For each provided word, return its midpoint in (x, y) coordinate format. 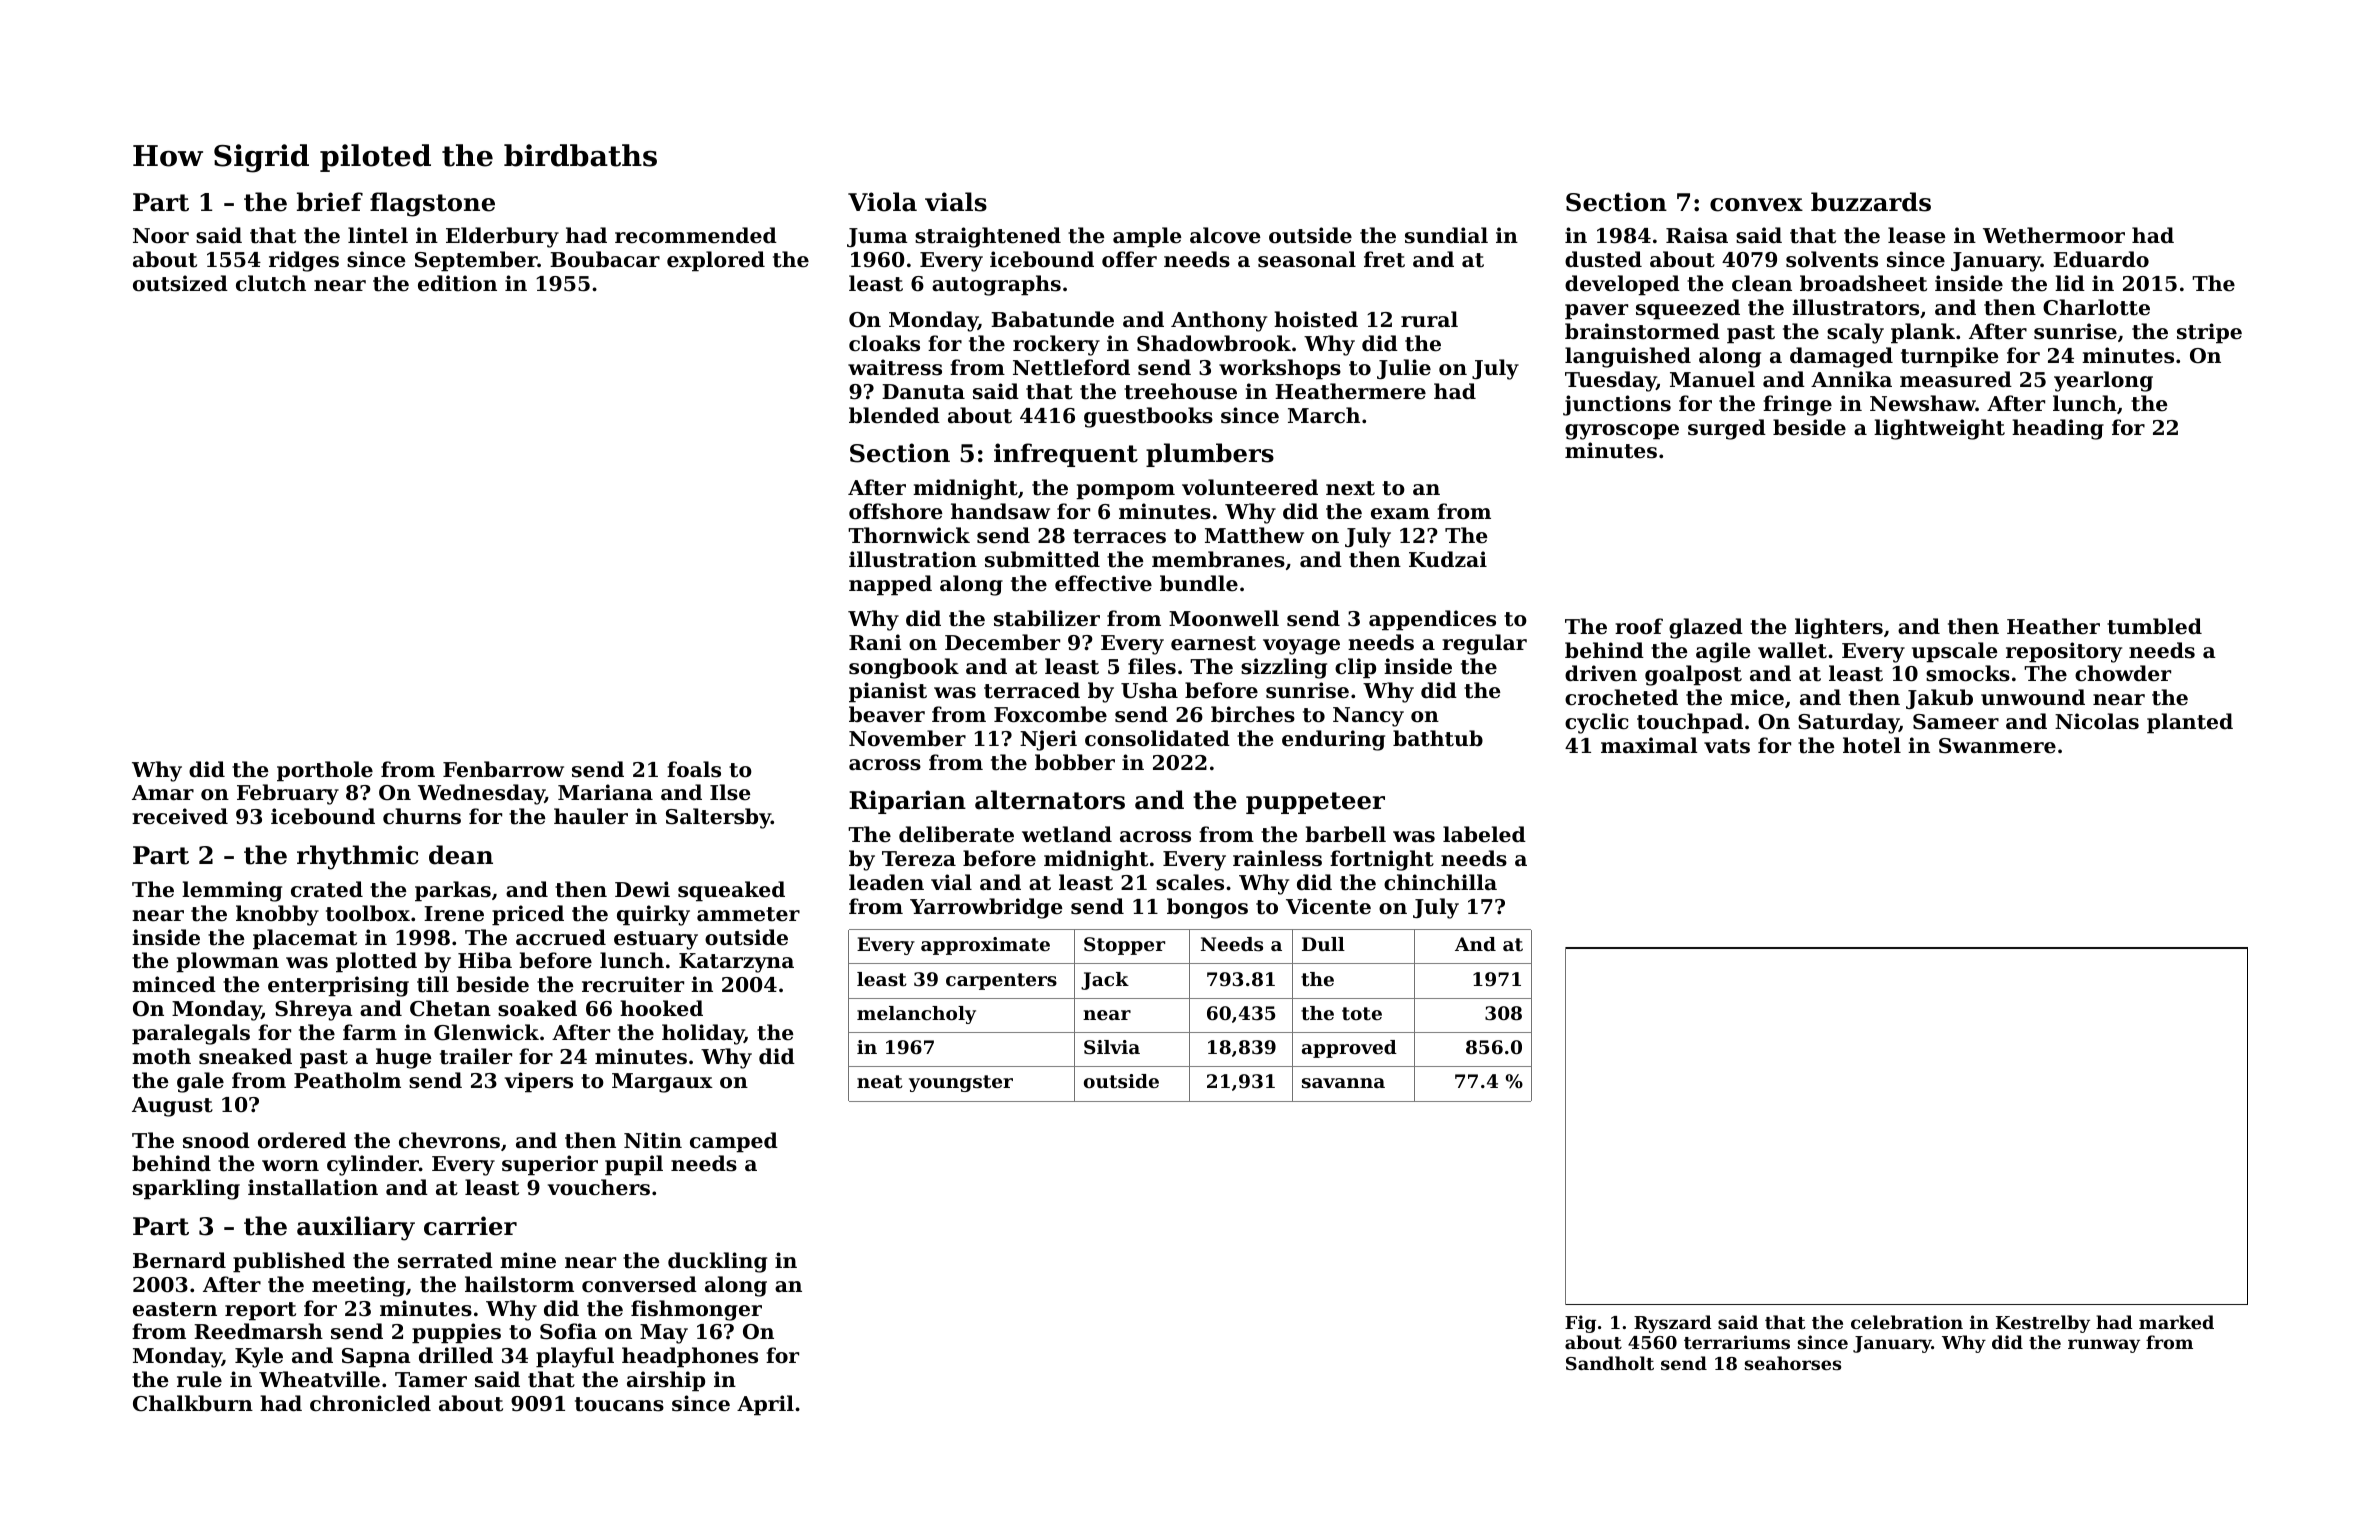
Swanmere (1997, 746)
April (765, 1405)
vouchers (599, 1187)
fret (1384, 259)
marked (2176, 1322)
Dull (1323, 944)
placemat (305, 939)
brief (330, 202)
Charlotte (2096, 307)
